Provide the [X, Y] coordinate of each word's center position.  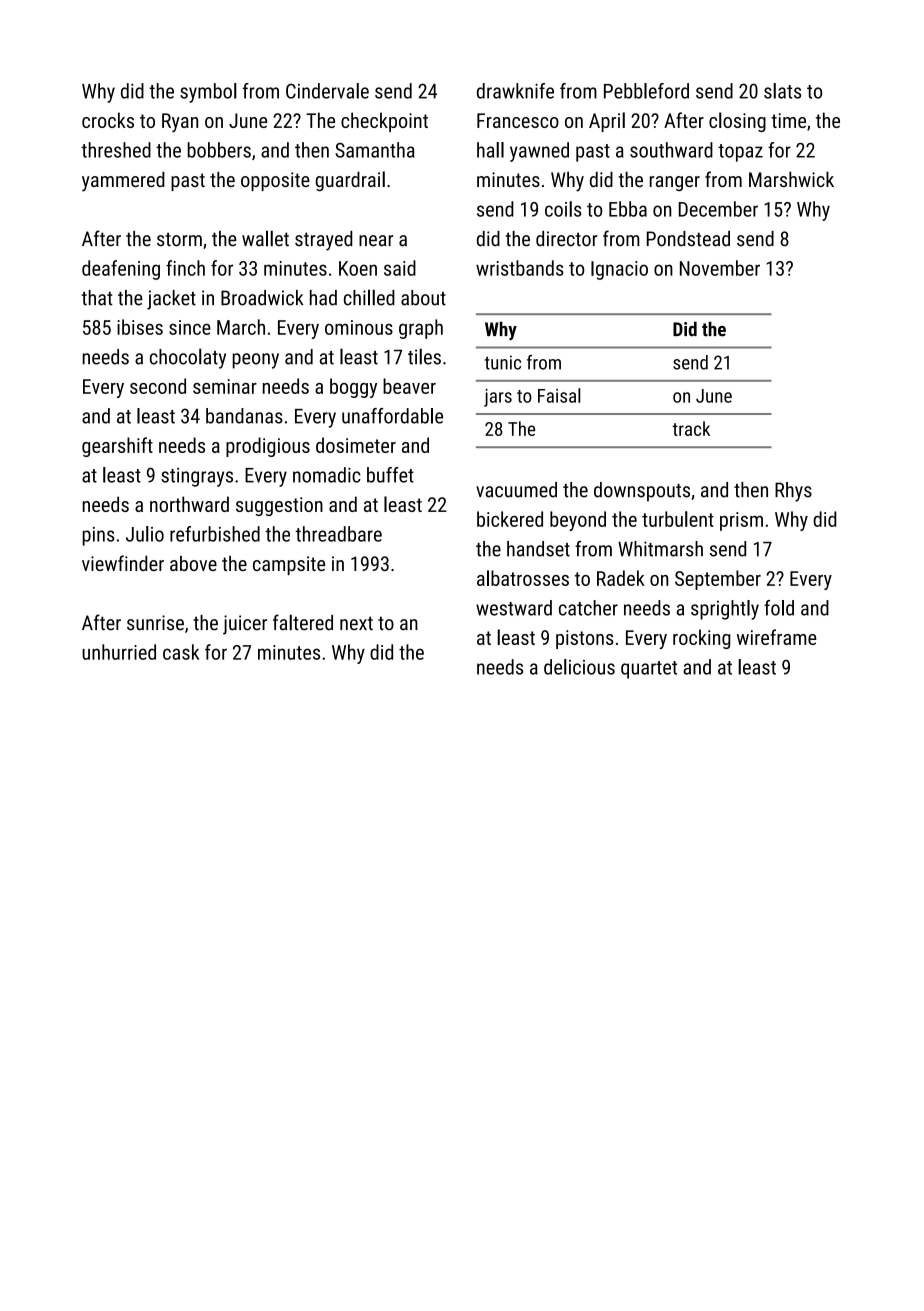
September [718, 580]
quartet [649, 670]
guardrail [350, 181]
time [788, 120]
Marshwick [791, 179]
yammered [123, 181]
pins [98, 536]
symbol [208, 93]
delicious [579, 667]
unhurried [119, 652]
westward [514, 608]
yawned [539, 152]
